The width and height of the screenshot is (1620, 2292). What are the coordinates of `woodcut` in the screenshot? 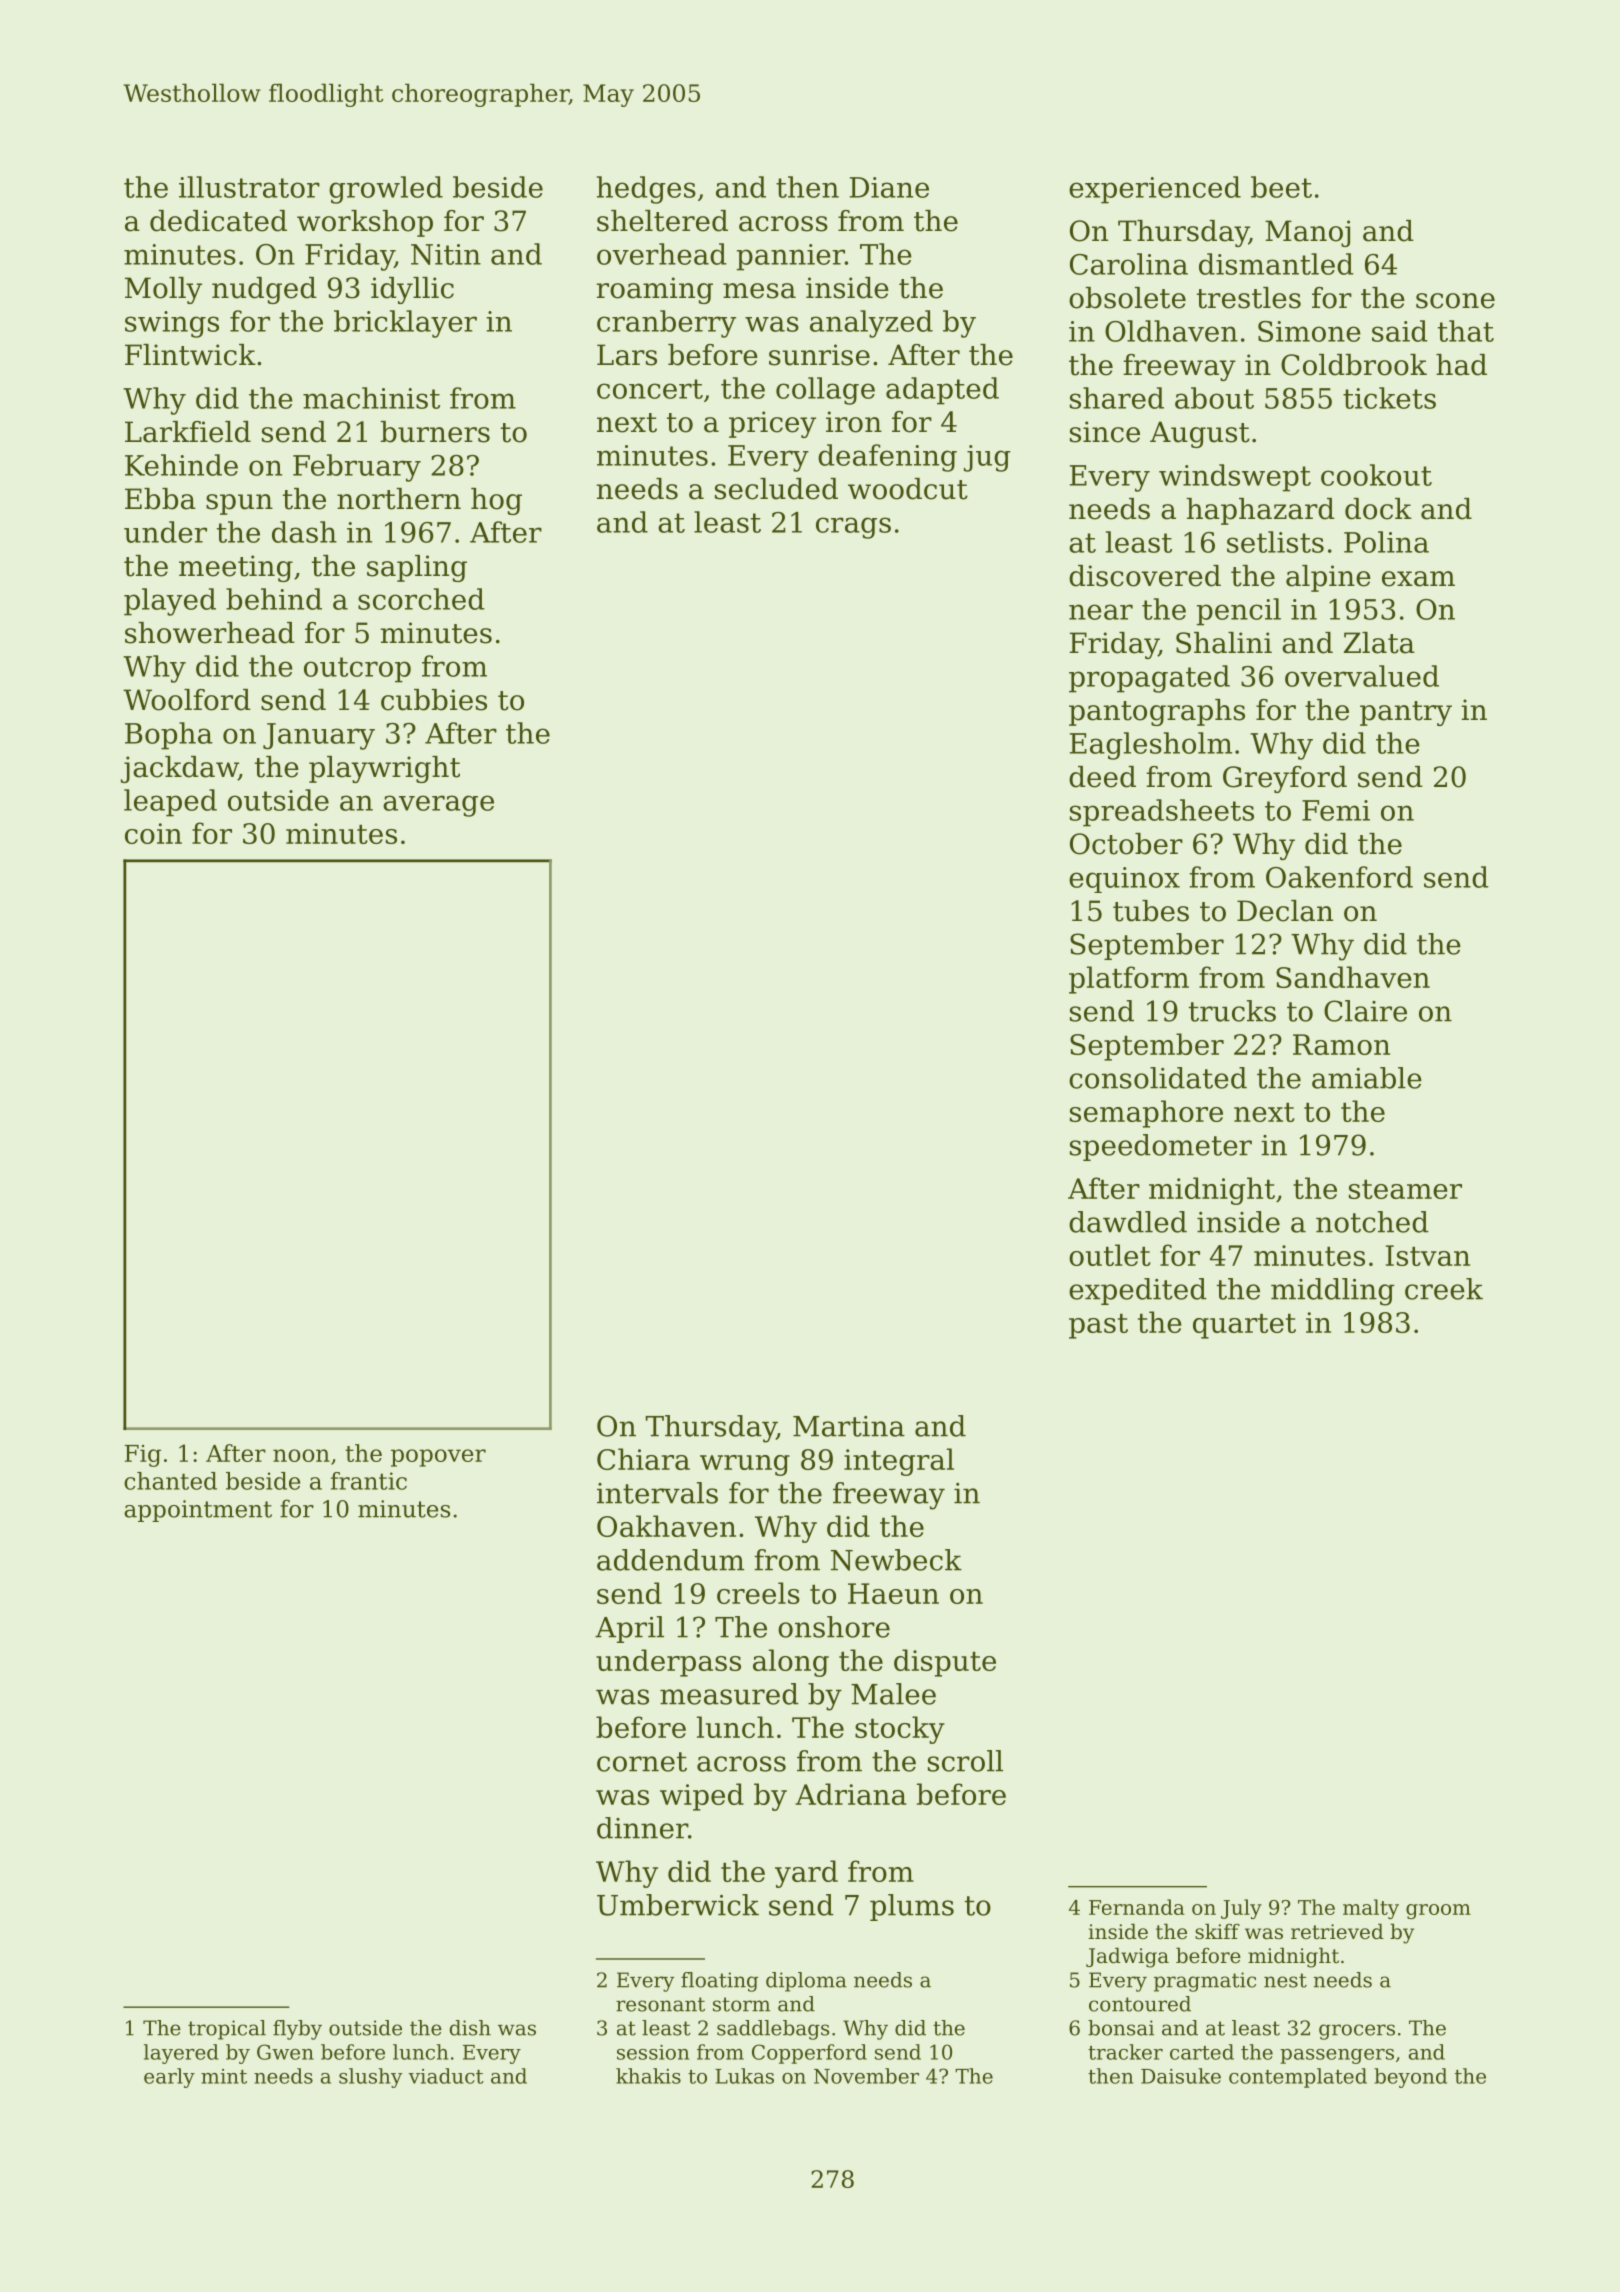 It's located at (908, 489).
